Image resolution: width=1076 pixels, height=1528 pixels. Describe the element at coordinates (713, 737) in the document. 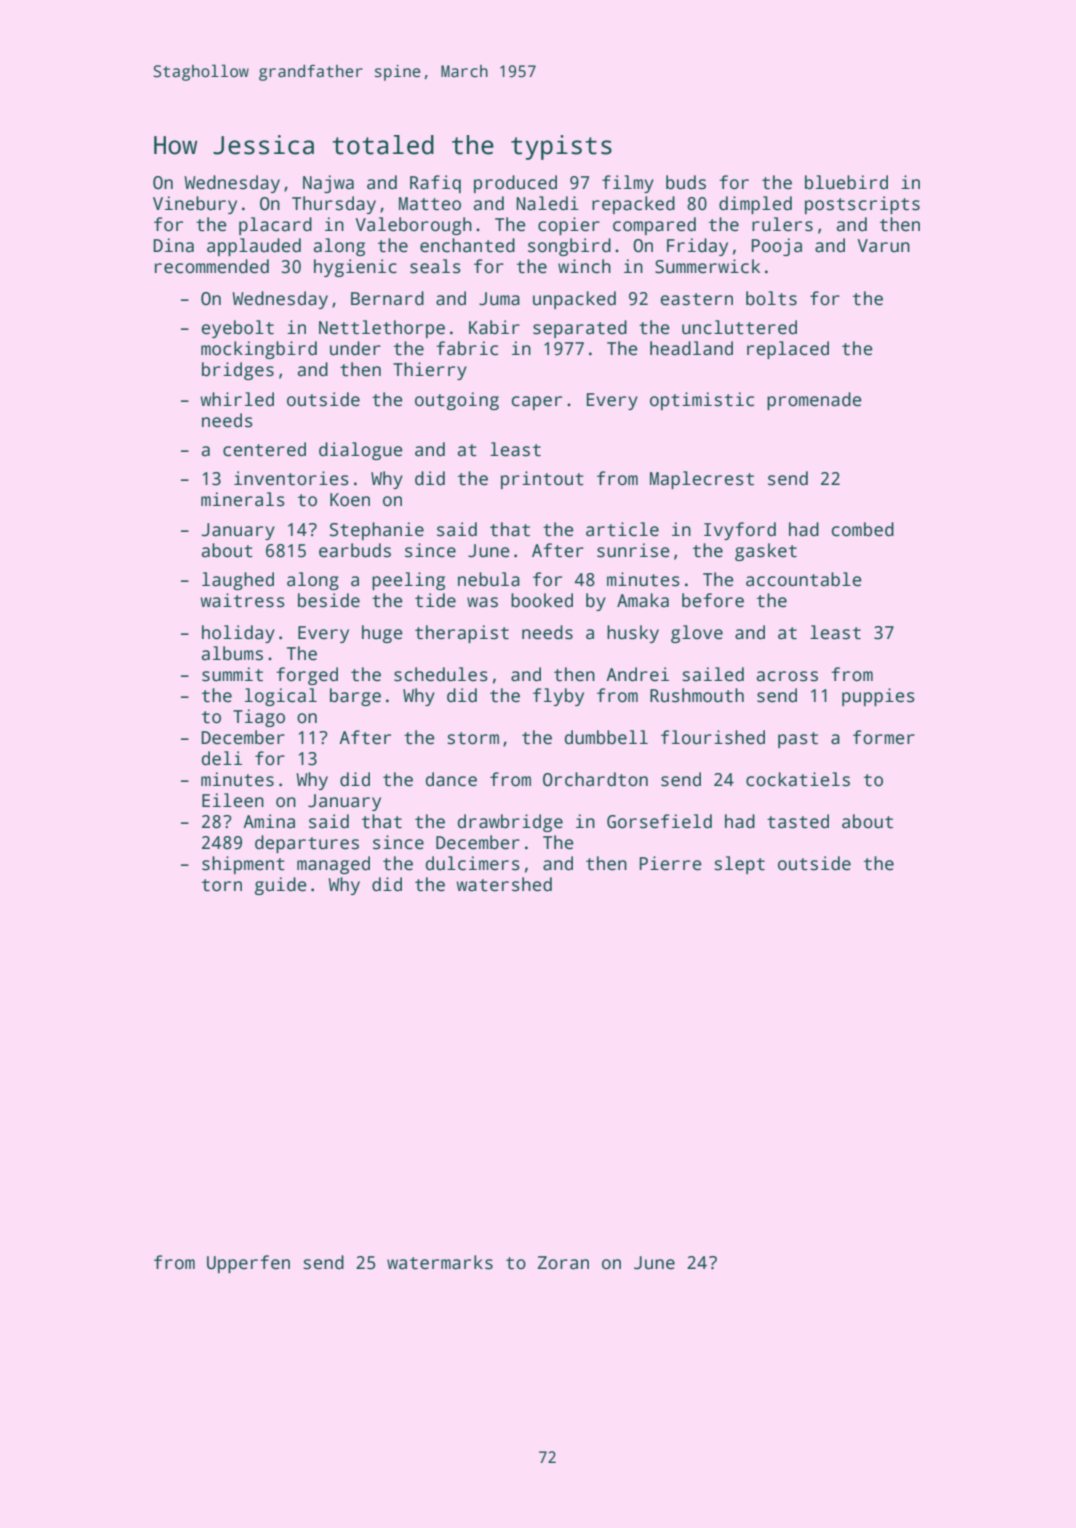

I see `flourished` at that location.
